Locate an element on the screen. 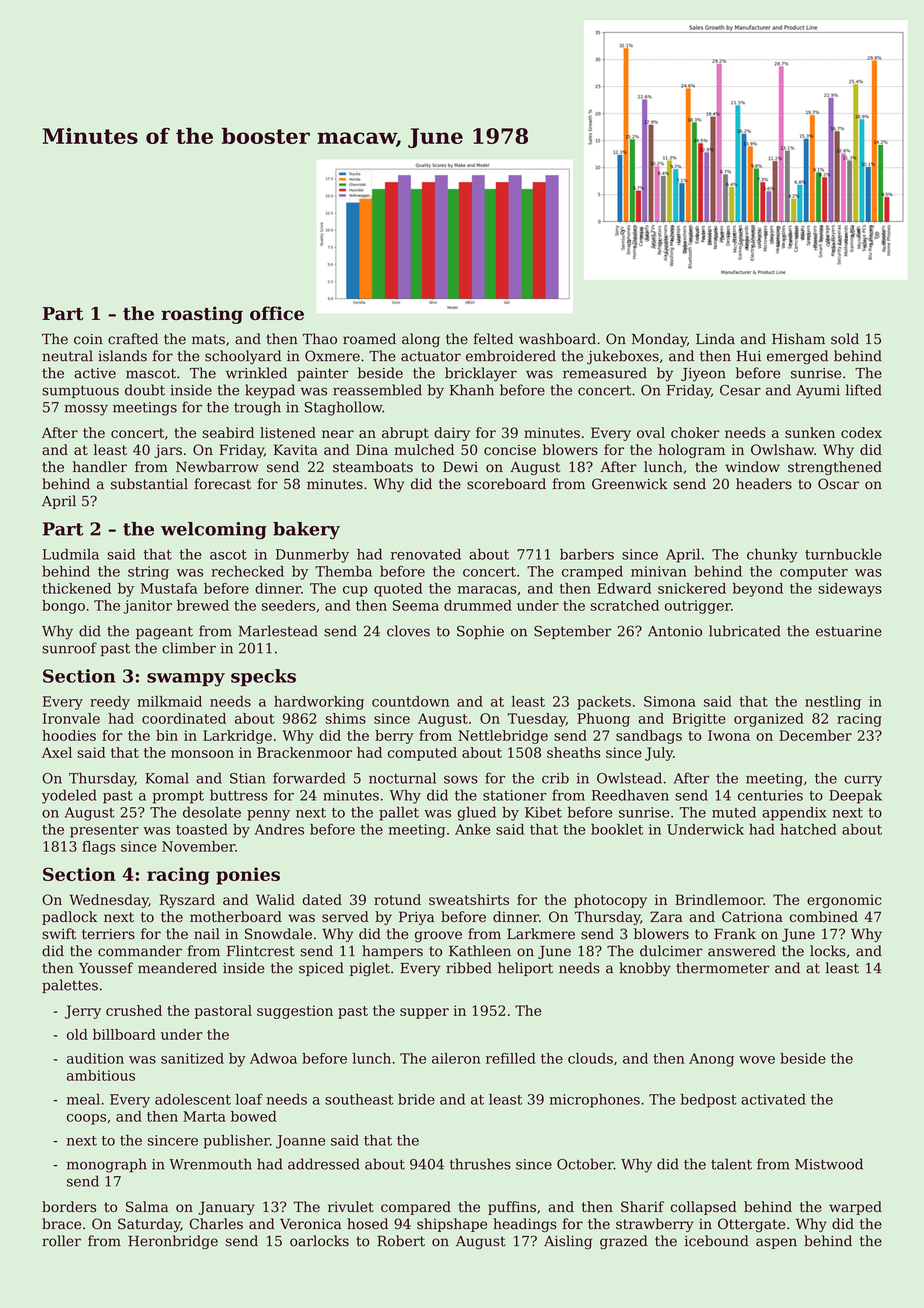 The height and width of the screenshot is (1308, 924). sold is located at coordinates (845, 339).
